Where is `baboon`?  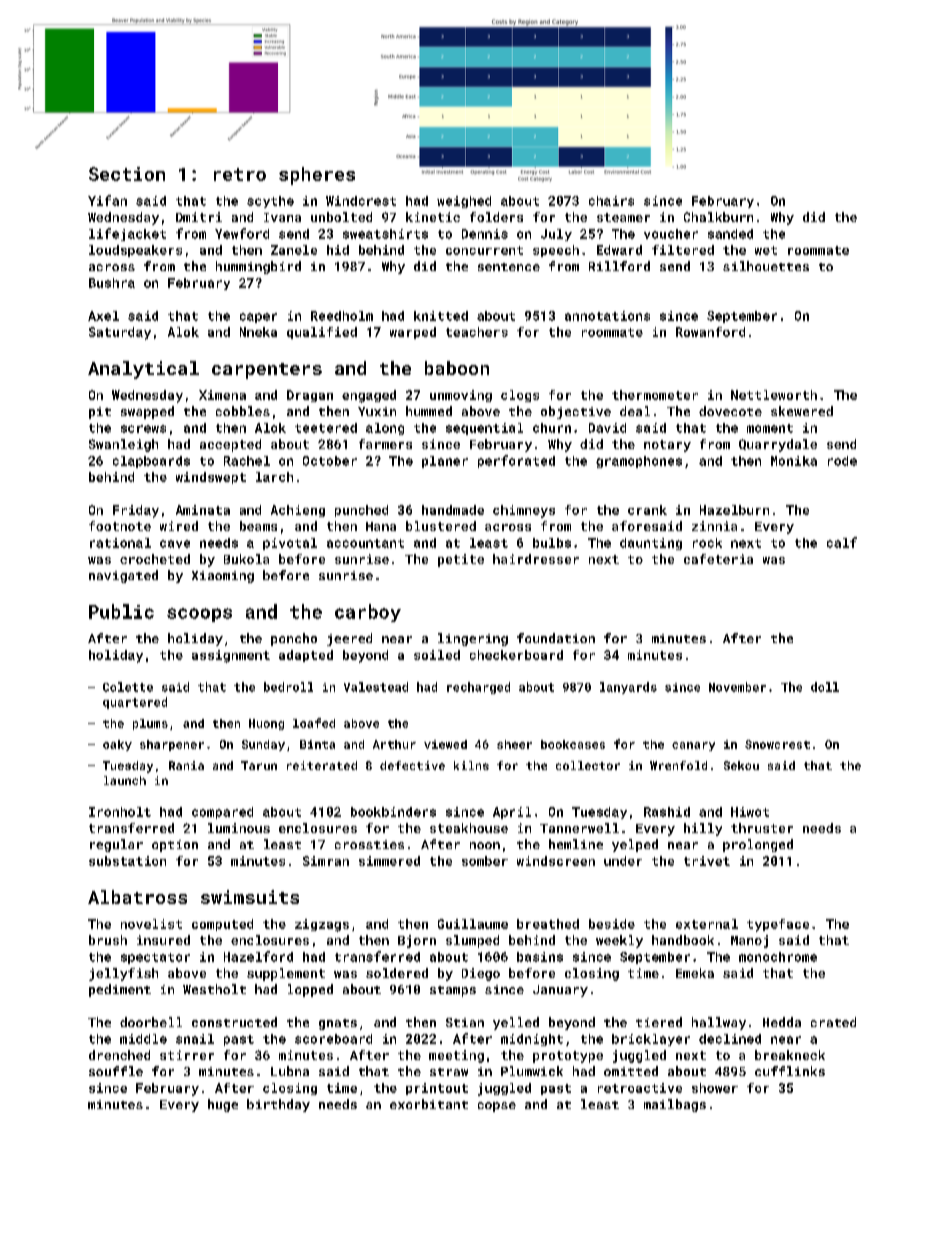
baboon is located at coordinates (457, 368).
